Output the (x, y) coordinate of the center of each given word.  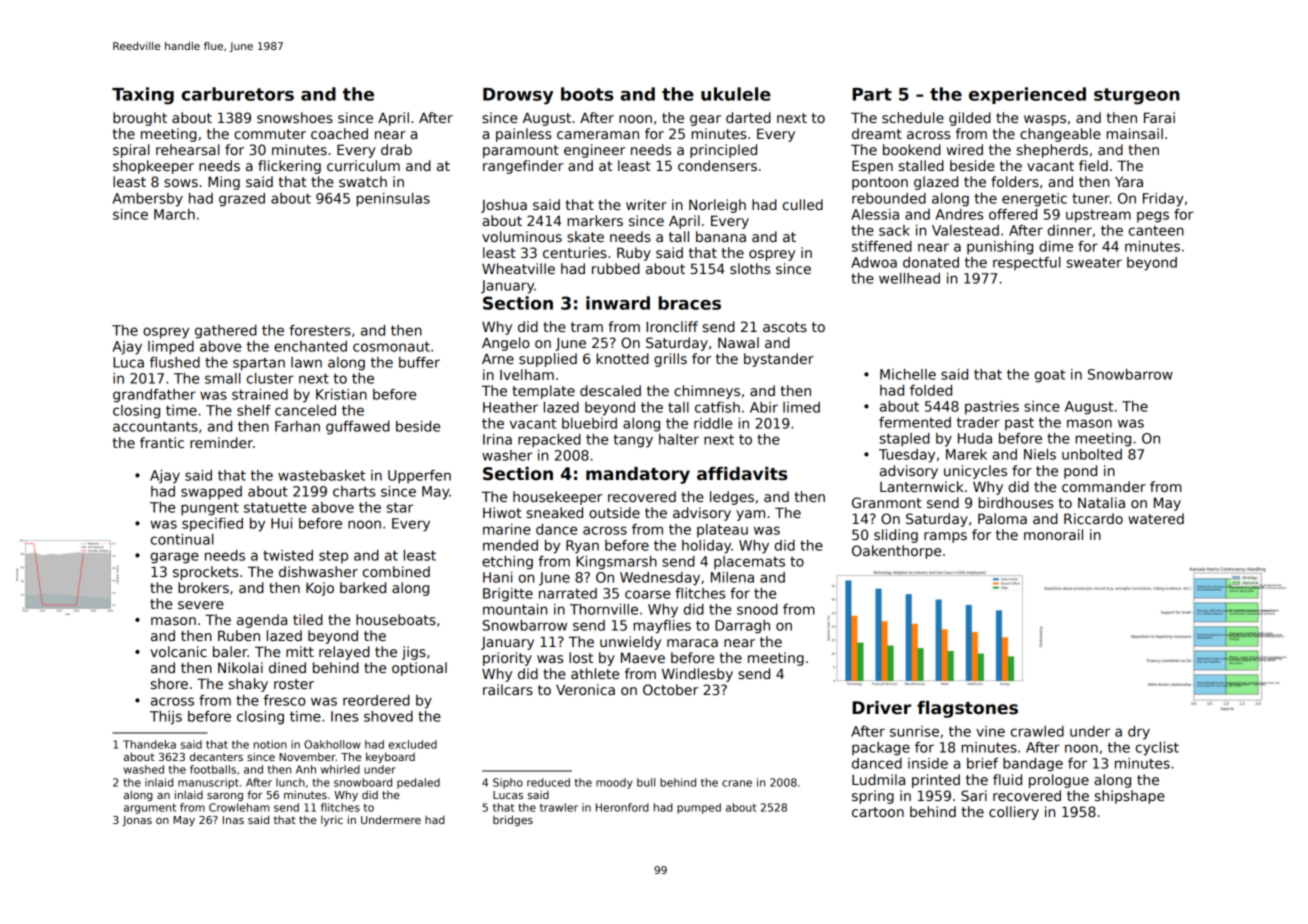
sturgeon (1136, 96)
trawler (559, 807)
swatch (363, 181)
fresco (285, 700)
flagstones (967, 709)
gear (705, 120)
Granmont (887, 502)
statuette (275, 507)
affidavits (742, 474)
